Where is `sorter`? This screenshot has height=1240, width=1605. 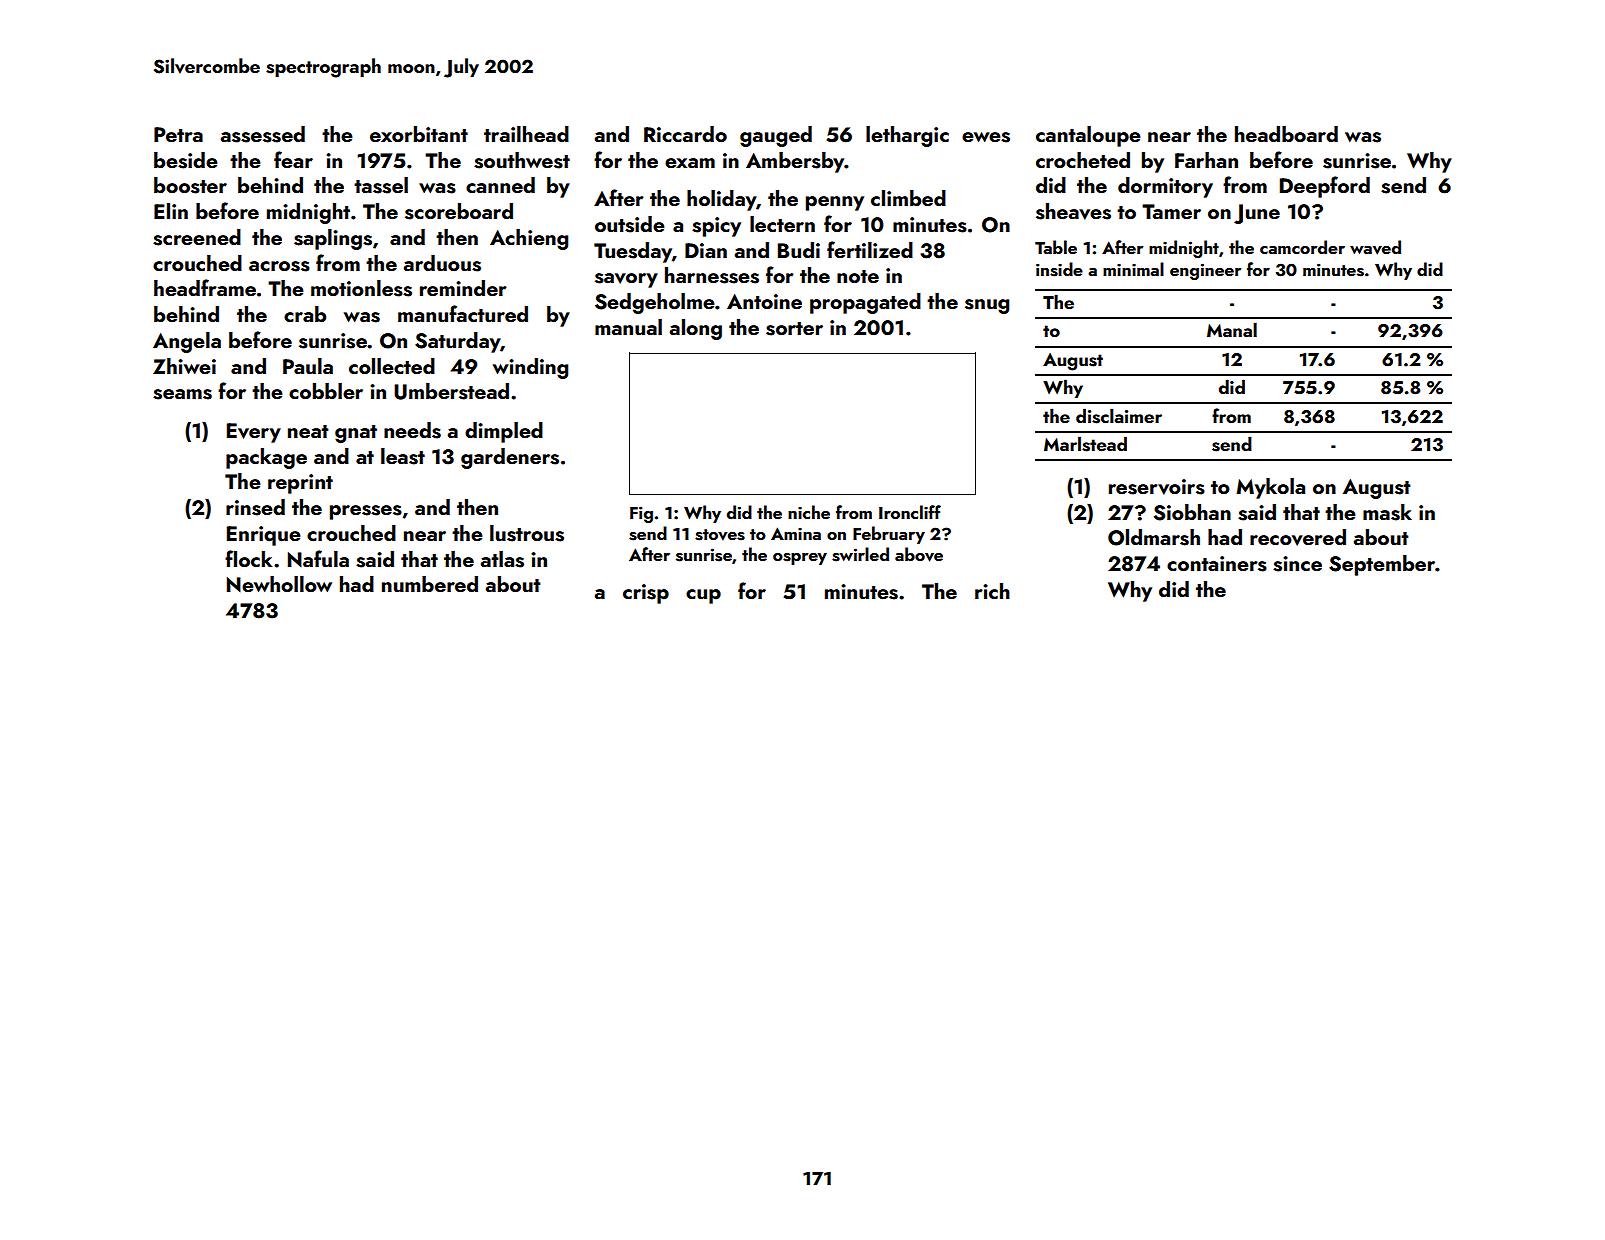 sorter is located at coordinates (794, 329).
